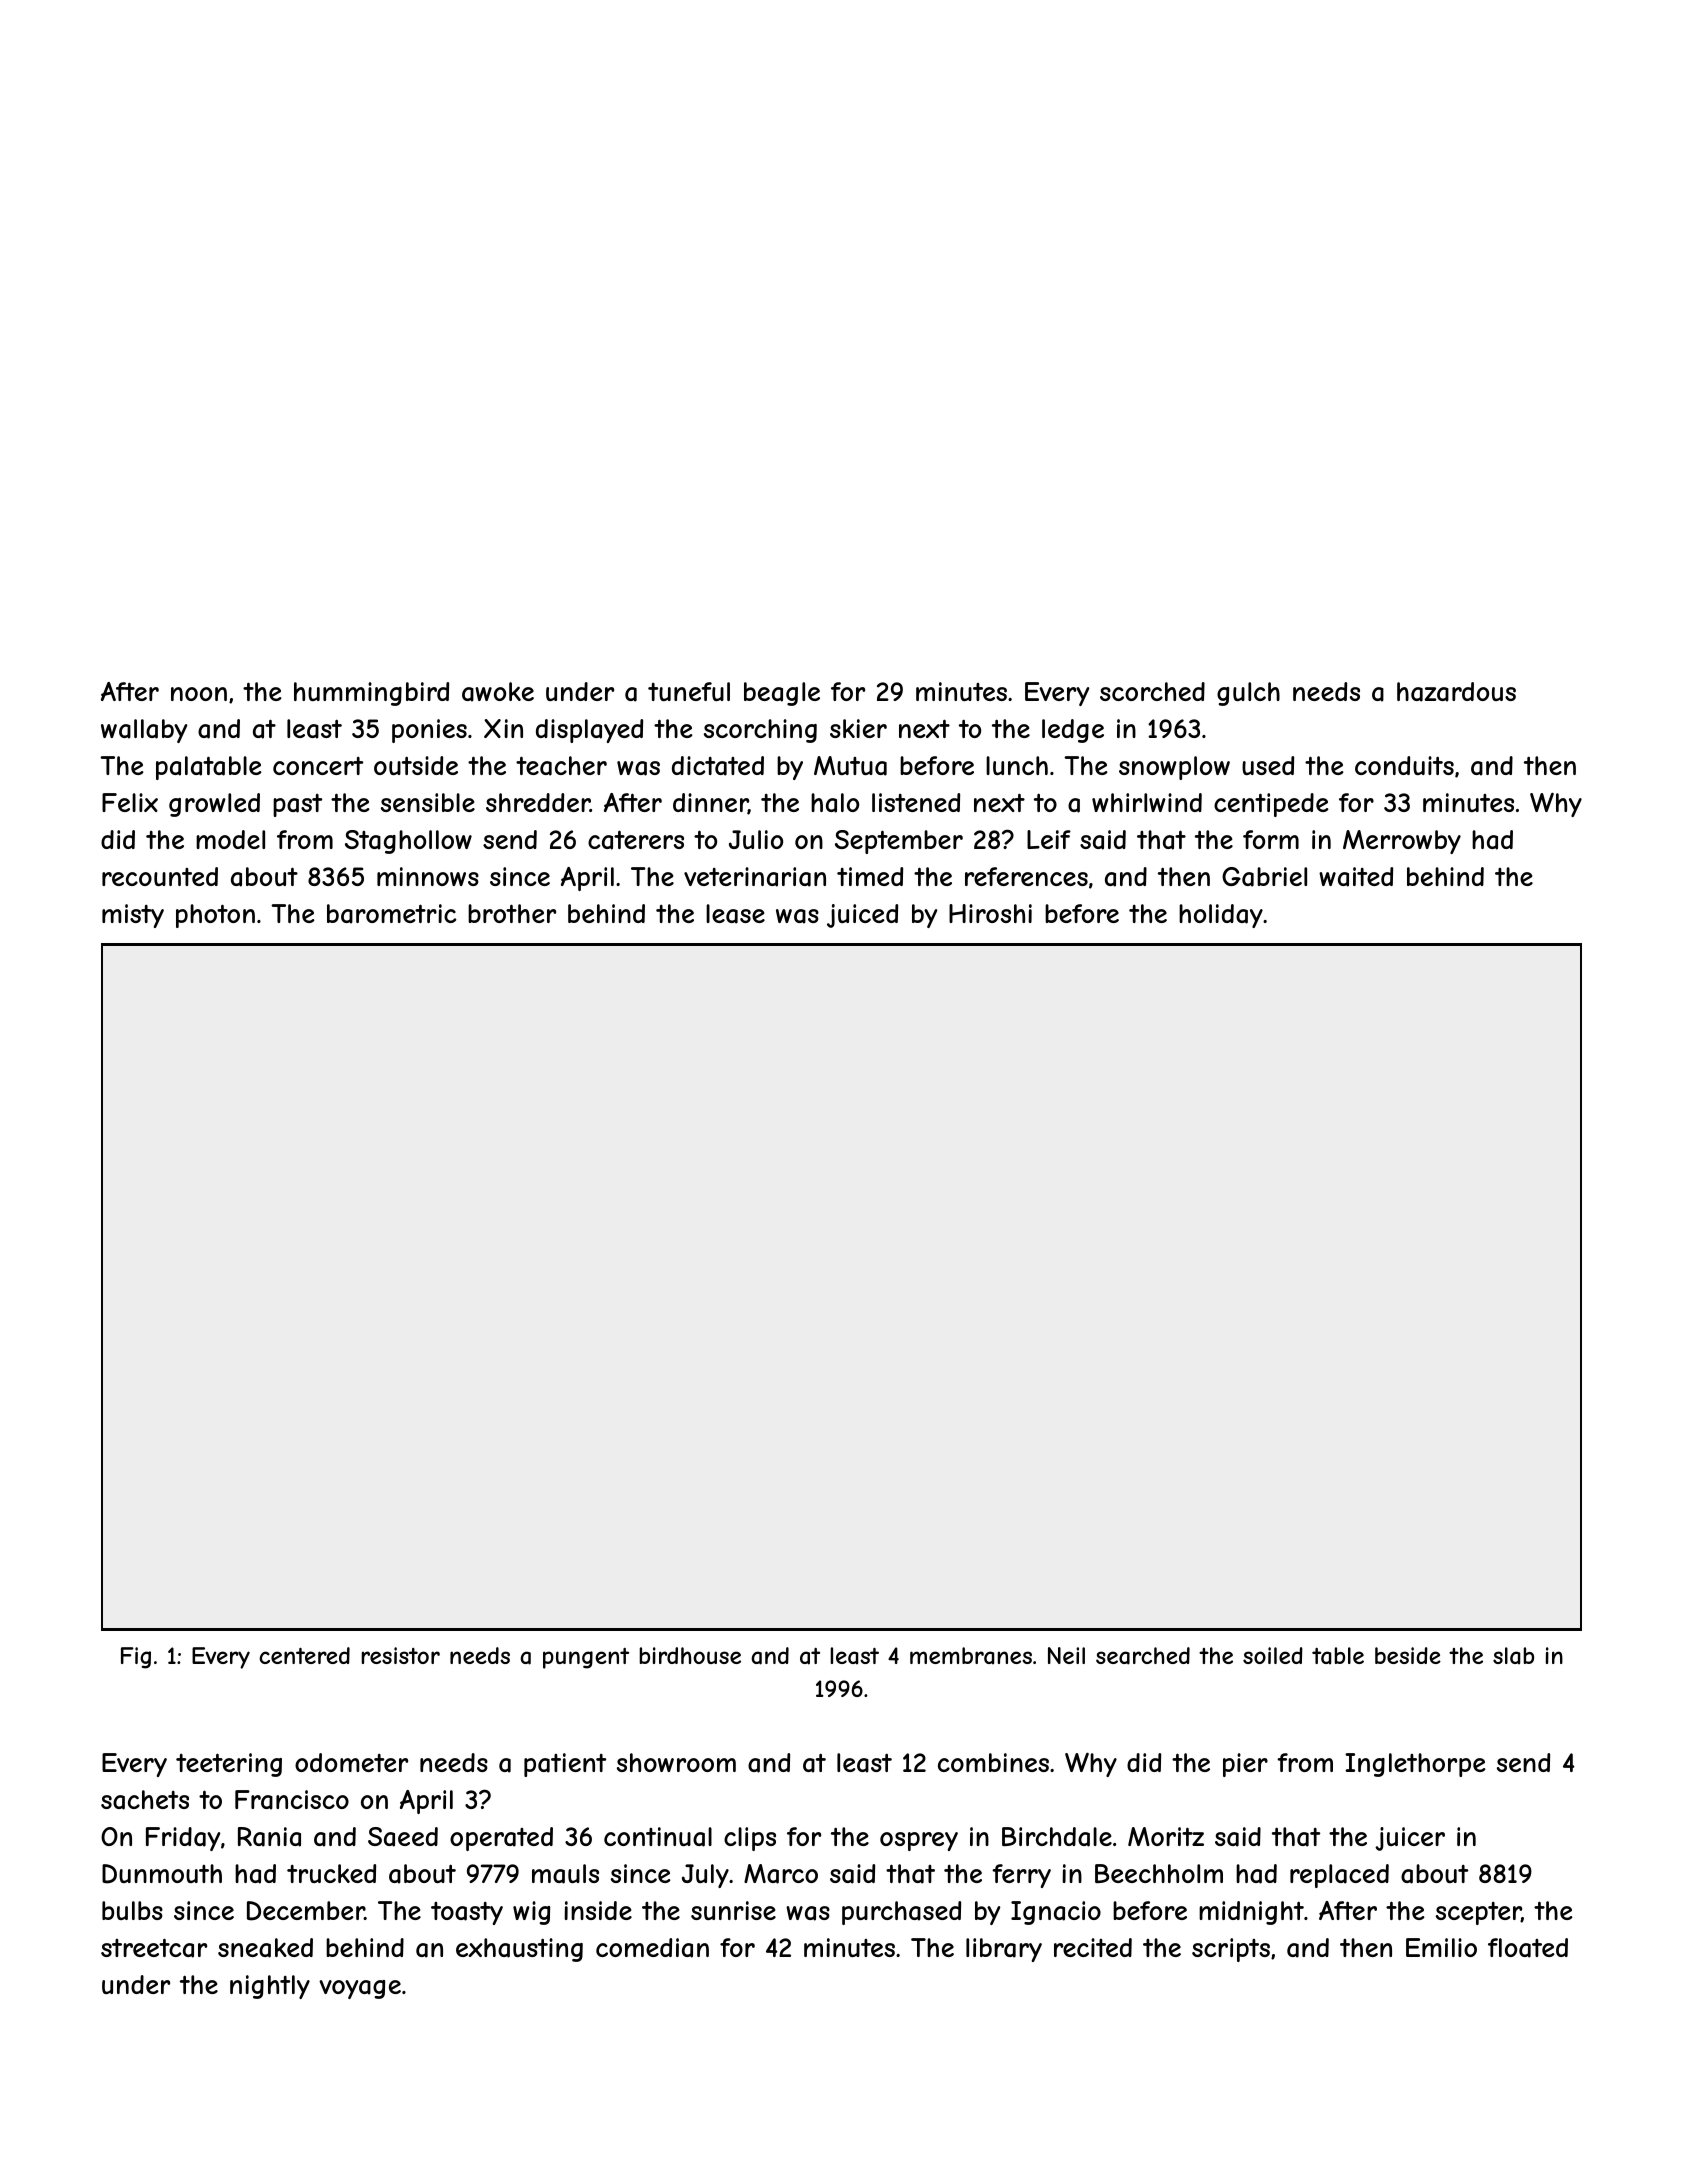 The width and height of the image is (1683, 2178). I want to click on noon, so click(199, 694).
